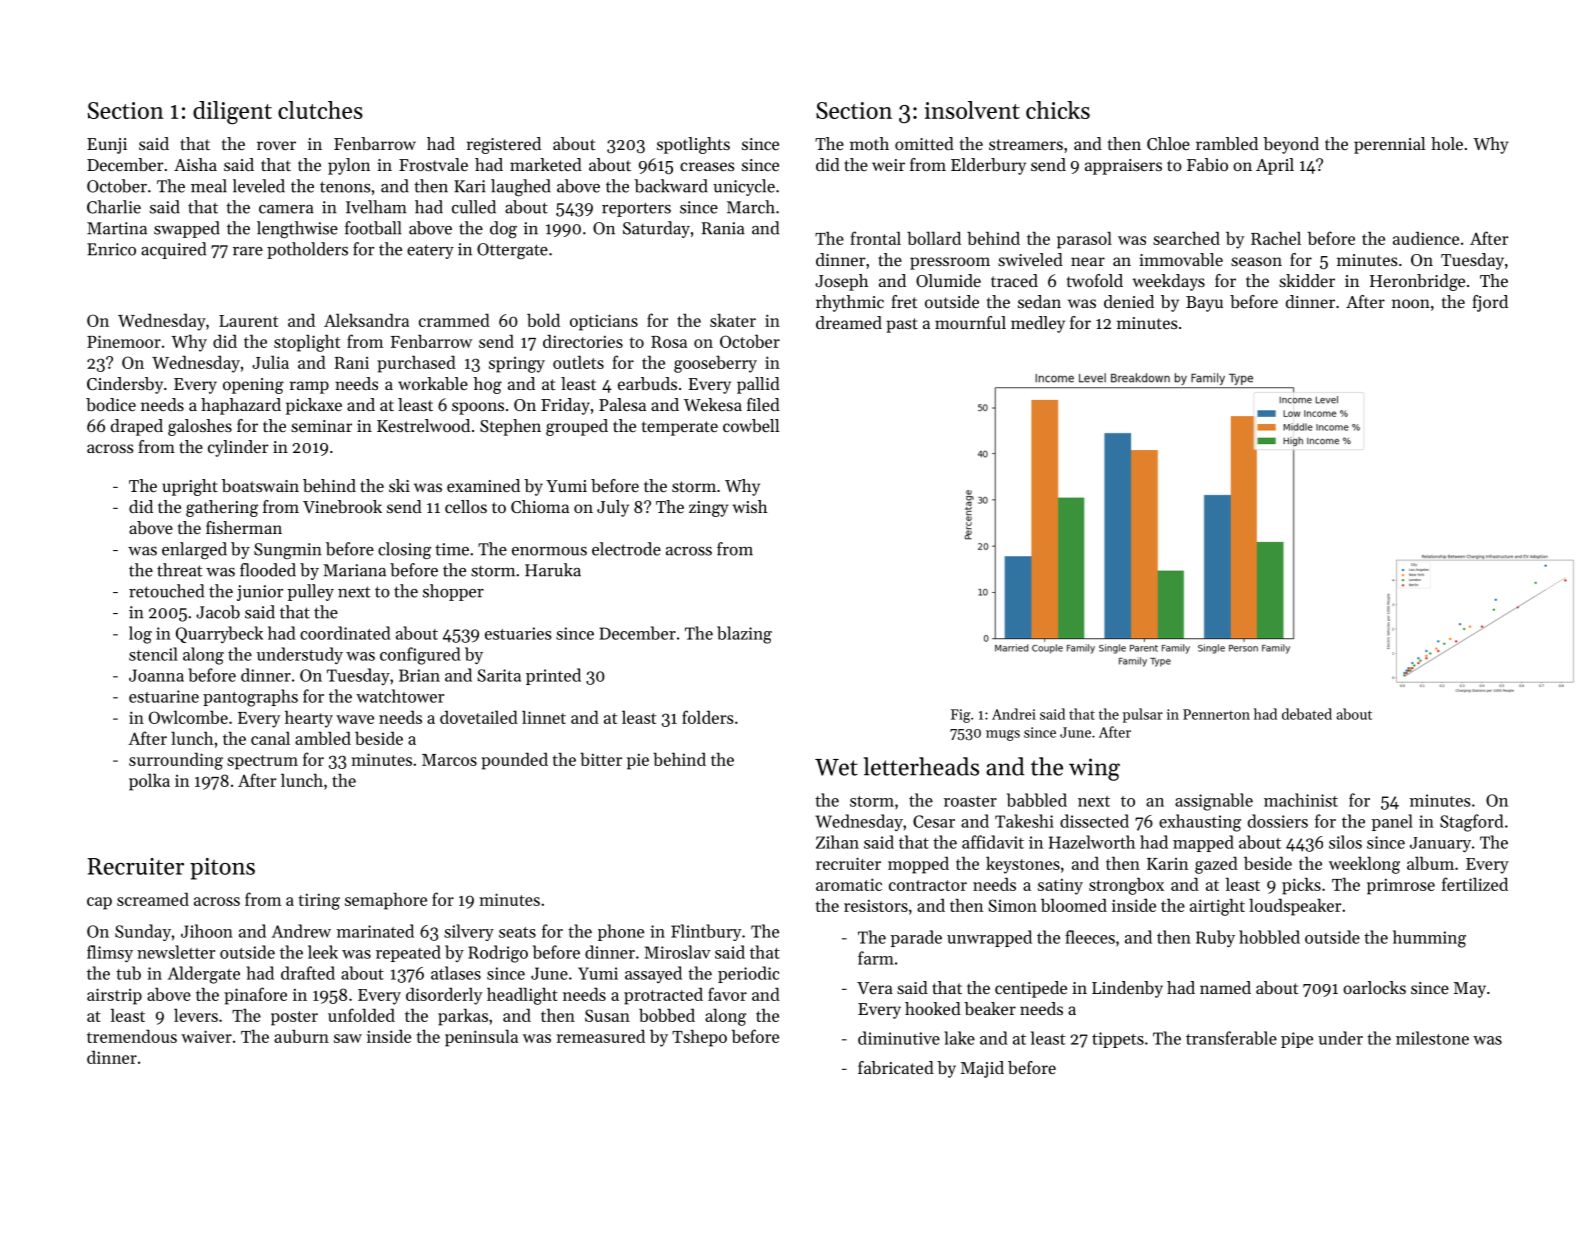 The width and height of the image is (1595, 1233). Describe the element at coordinates (875, 988) in the image. I see `Vera` at that location.
